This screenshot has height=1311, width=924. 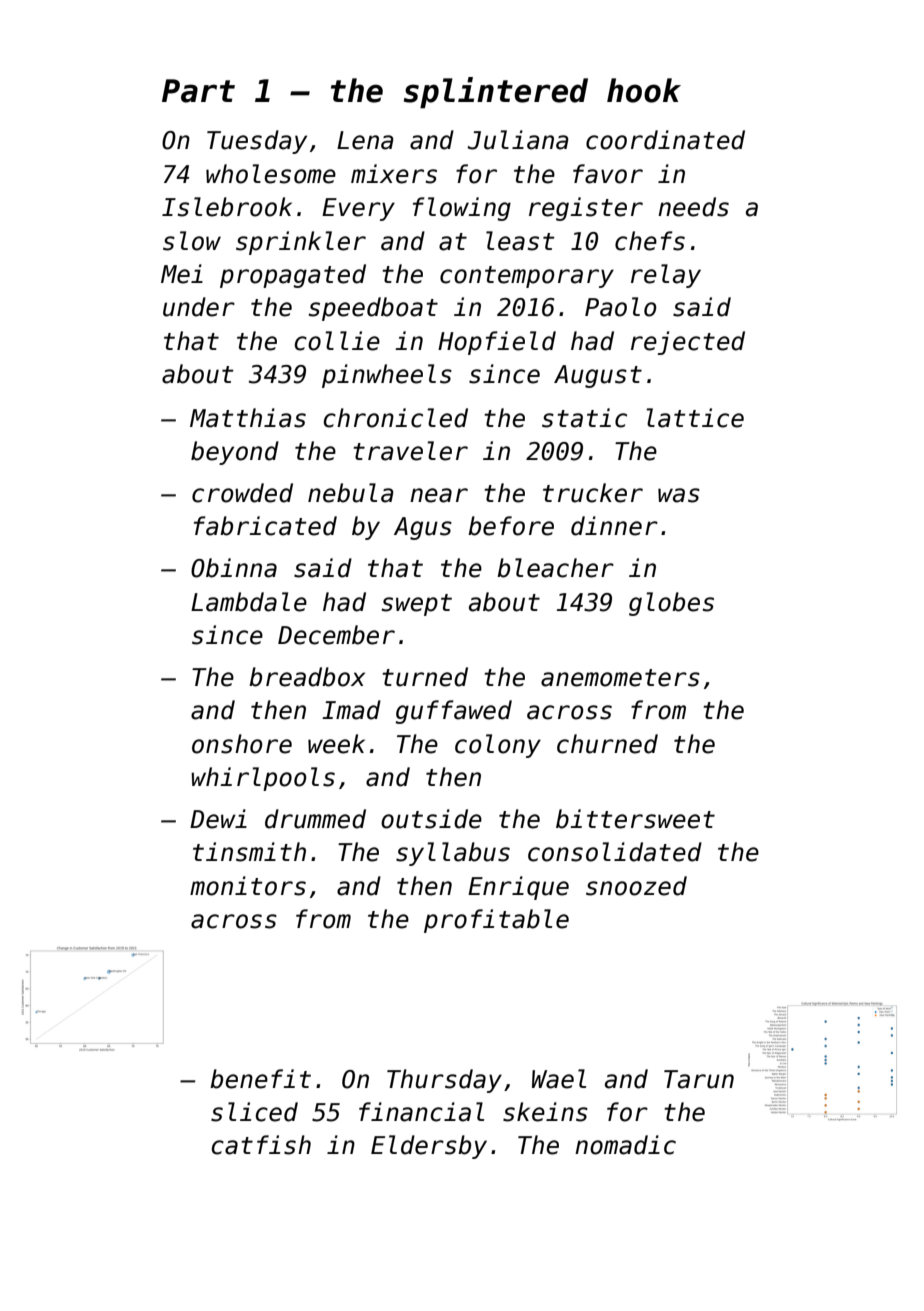 I want to click on before, so click(x=511, y=526).
